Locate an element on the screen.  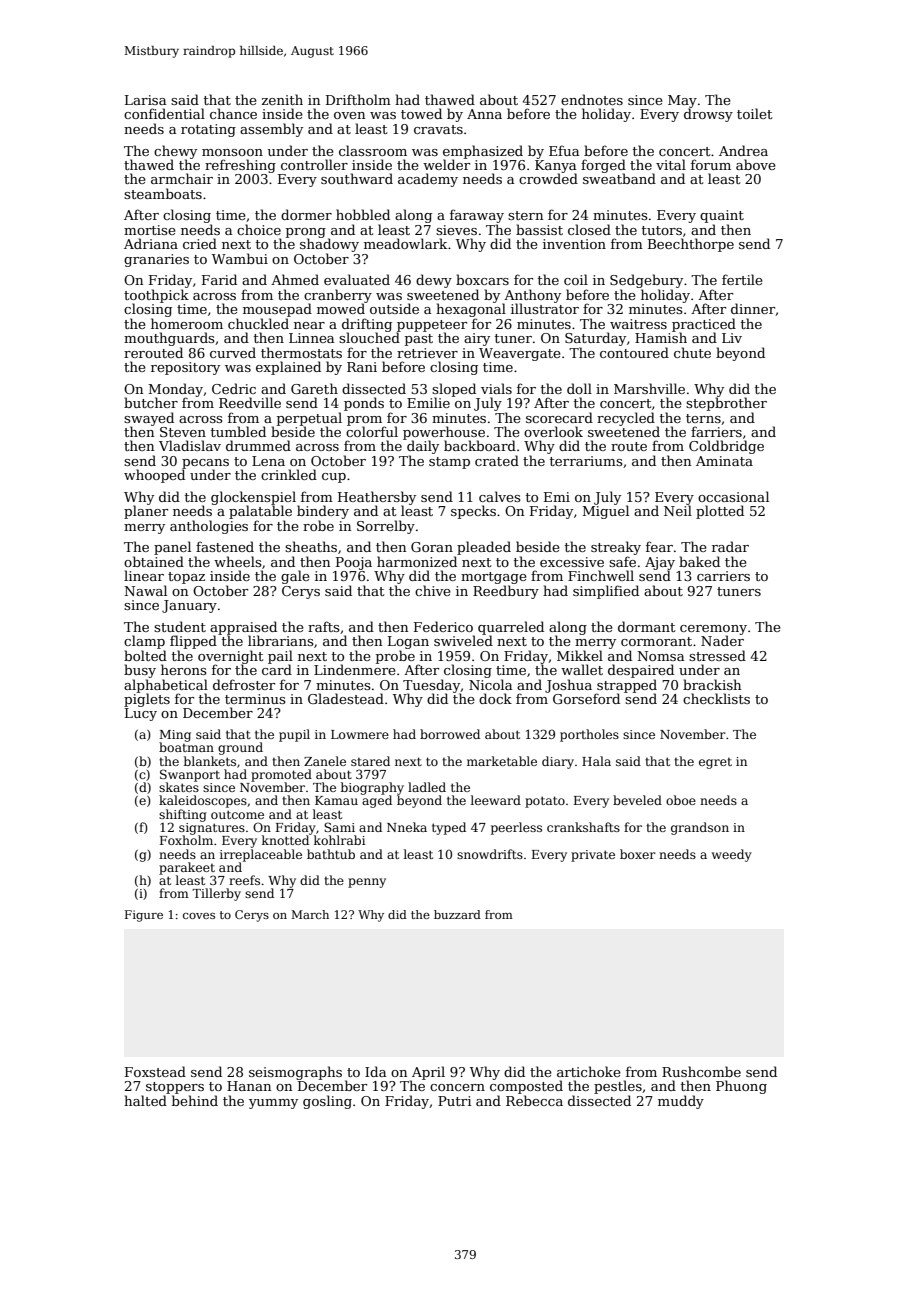
Nomsa is located at coordinates (660, 656).
